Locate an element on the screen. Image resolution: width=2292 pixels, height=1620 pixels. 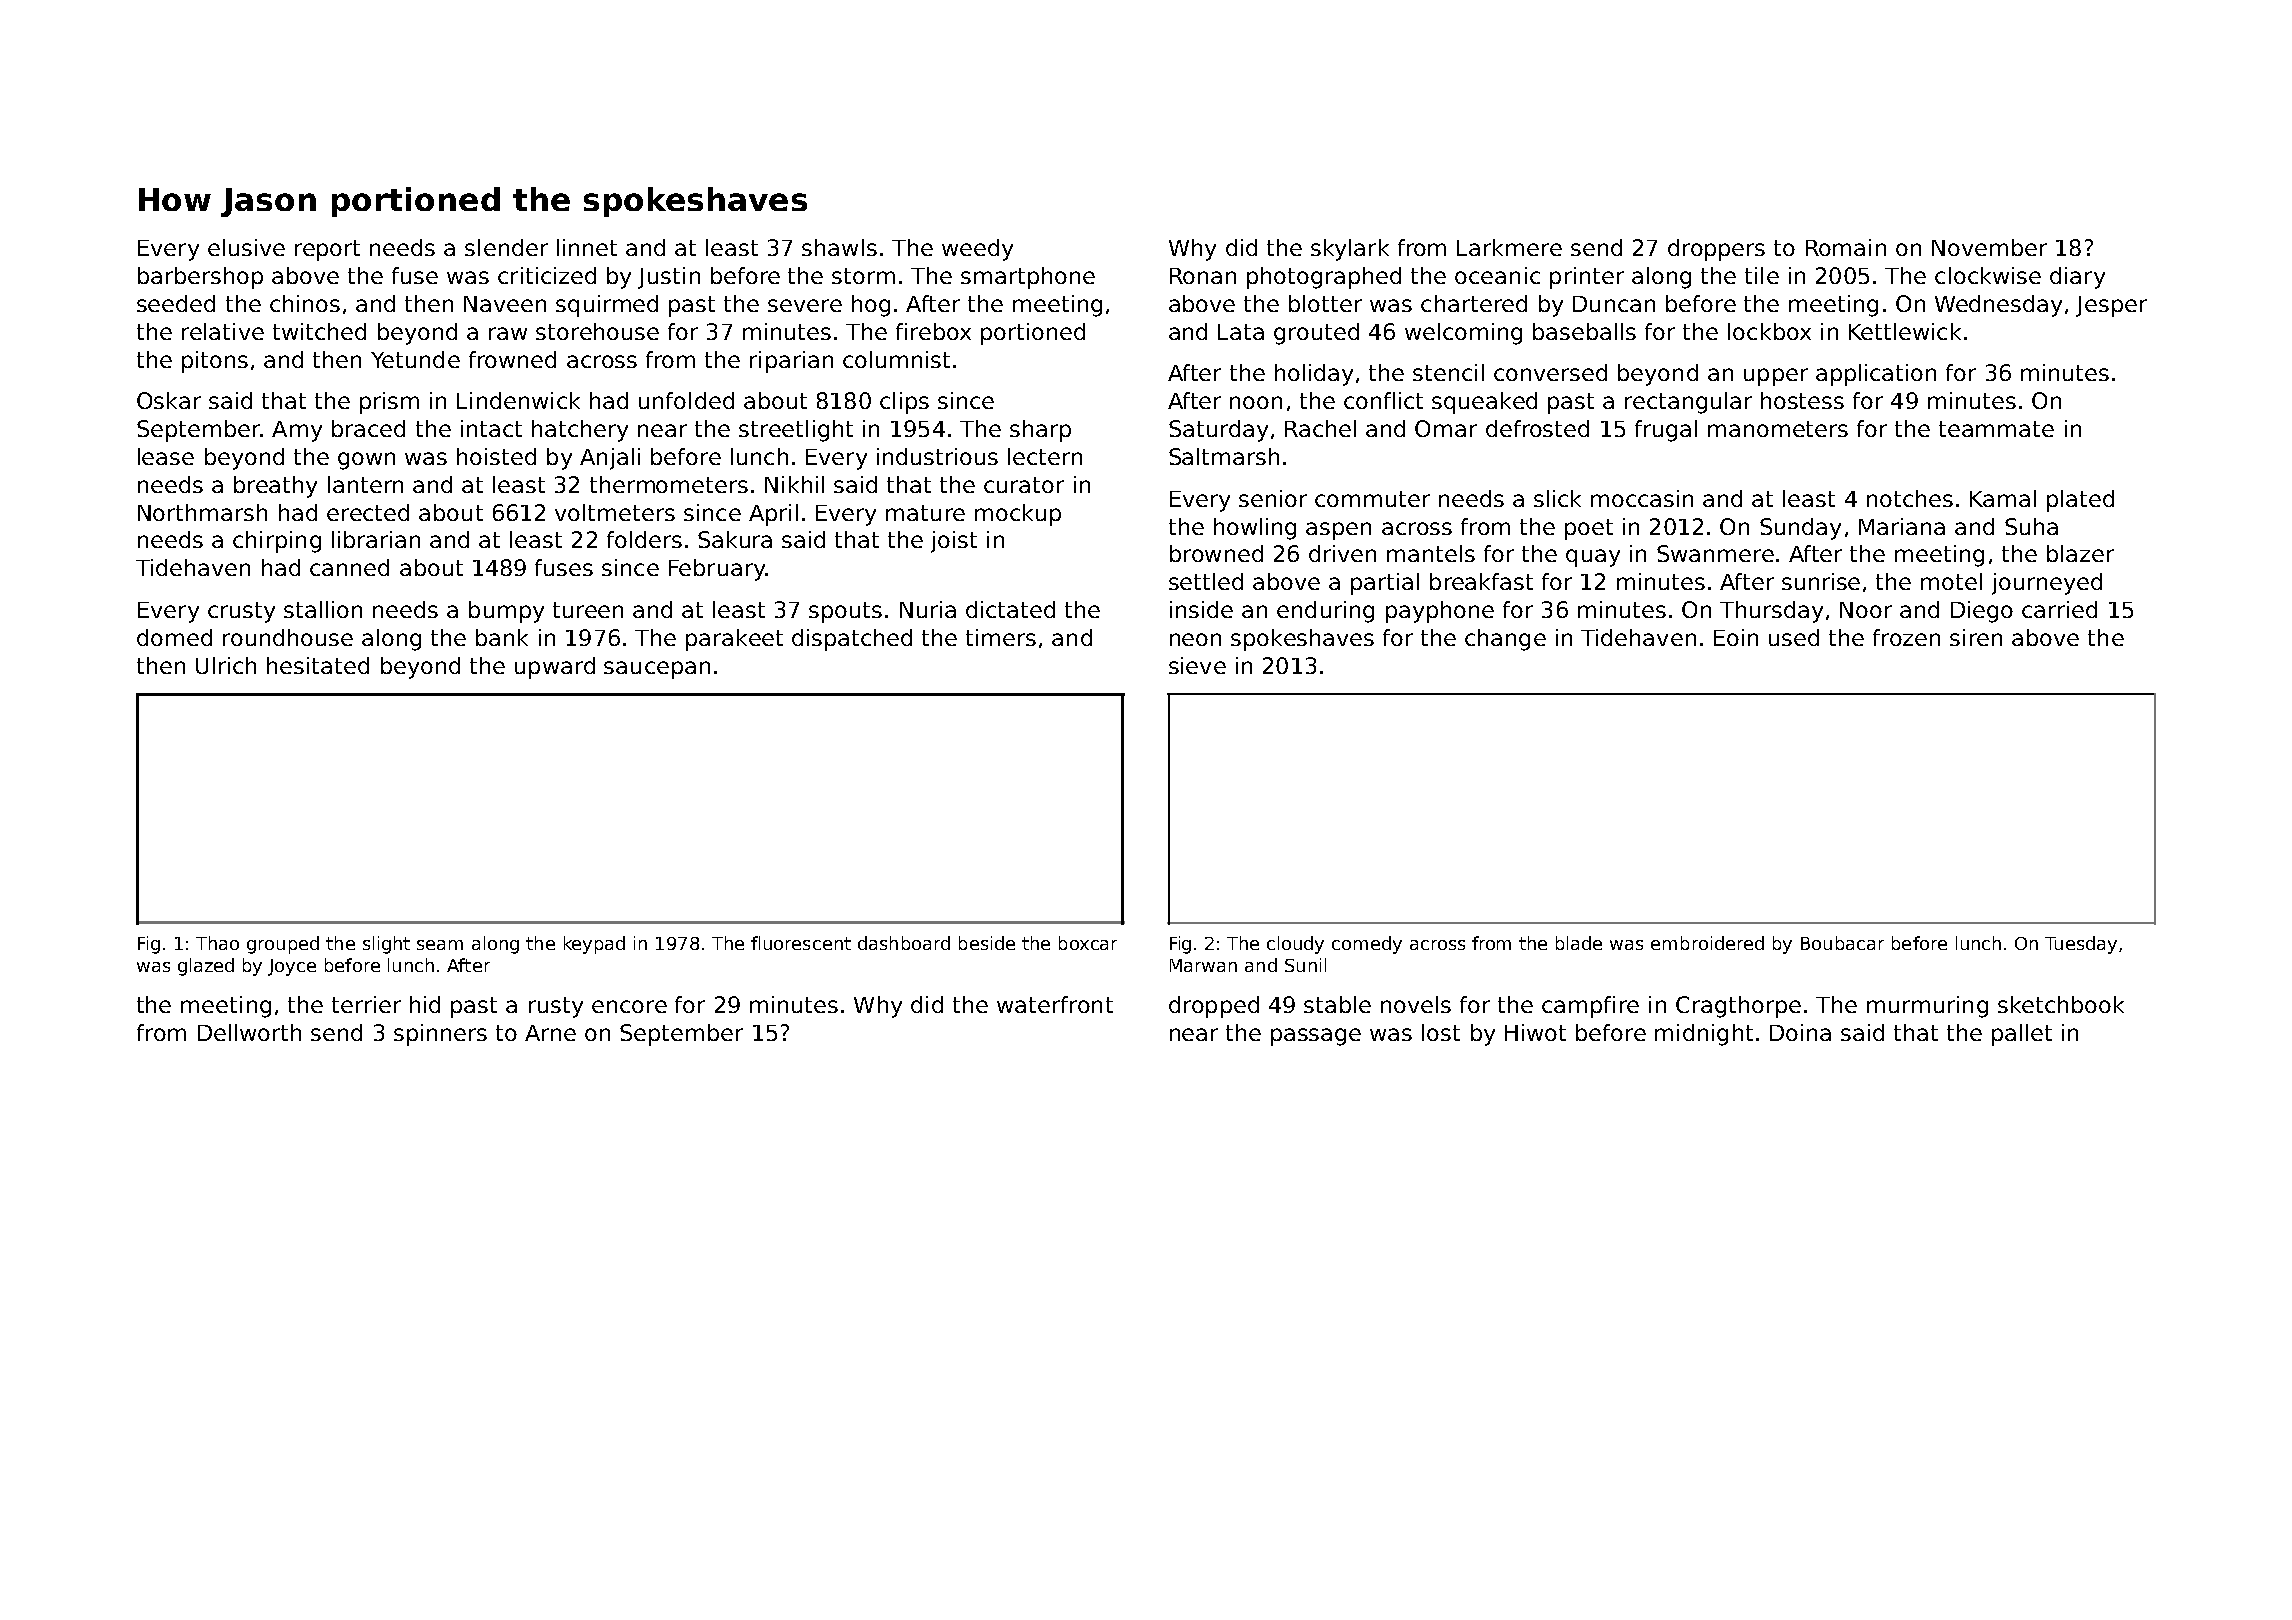
change is located at coordinates (1505, 640).
